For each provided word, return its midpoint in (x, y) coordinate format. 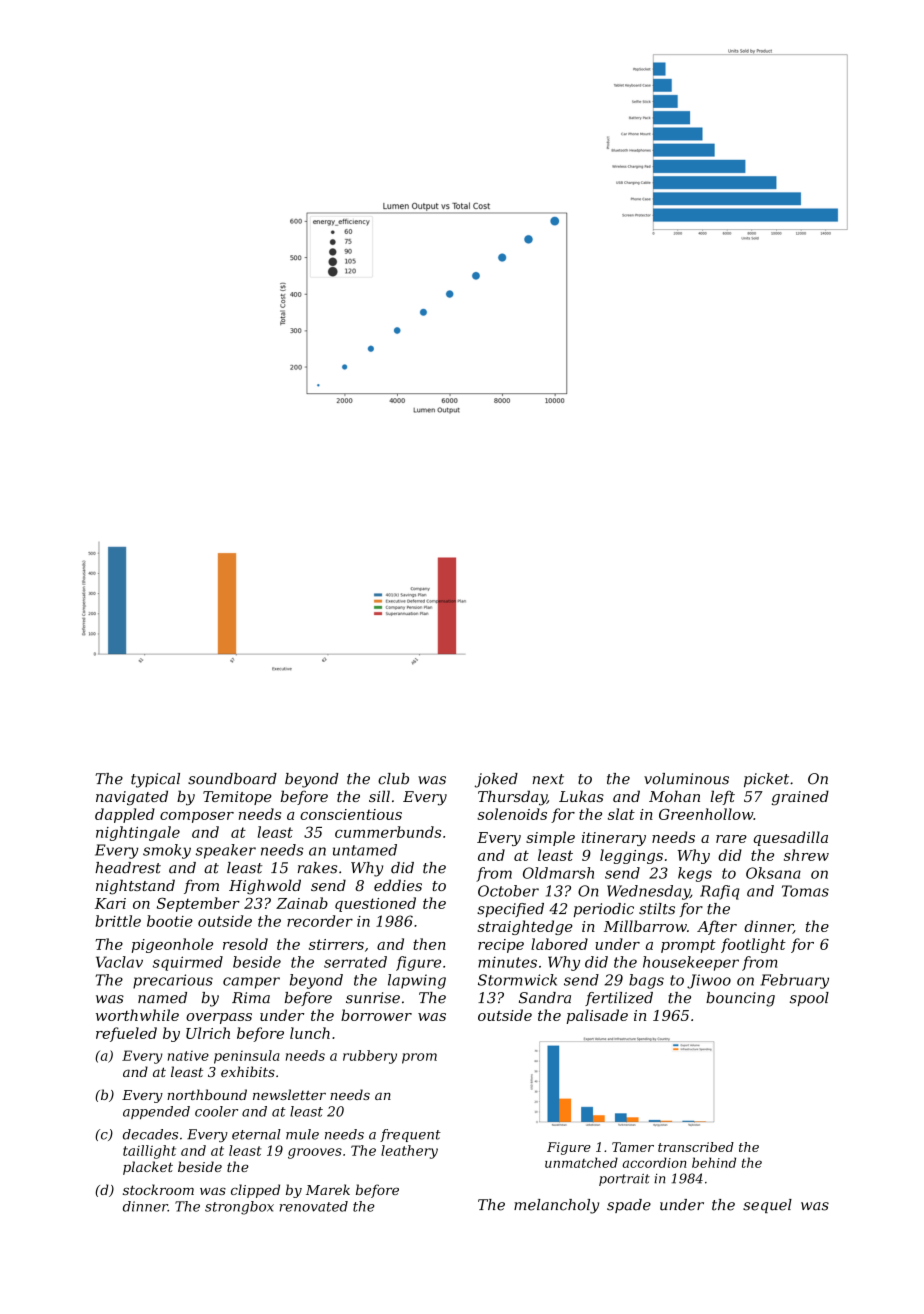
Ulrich (208, 1033)
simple (550, 838)
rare (731, 839)
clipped (255, 1191)
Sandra (545, 998)
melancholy (556, 1206)
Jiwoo (709, 981)
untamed (365, 850)
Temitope (237, 798)
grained (800, 798)
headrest (128, 868)
